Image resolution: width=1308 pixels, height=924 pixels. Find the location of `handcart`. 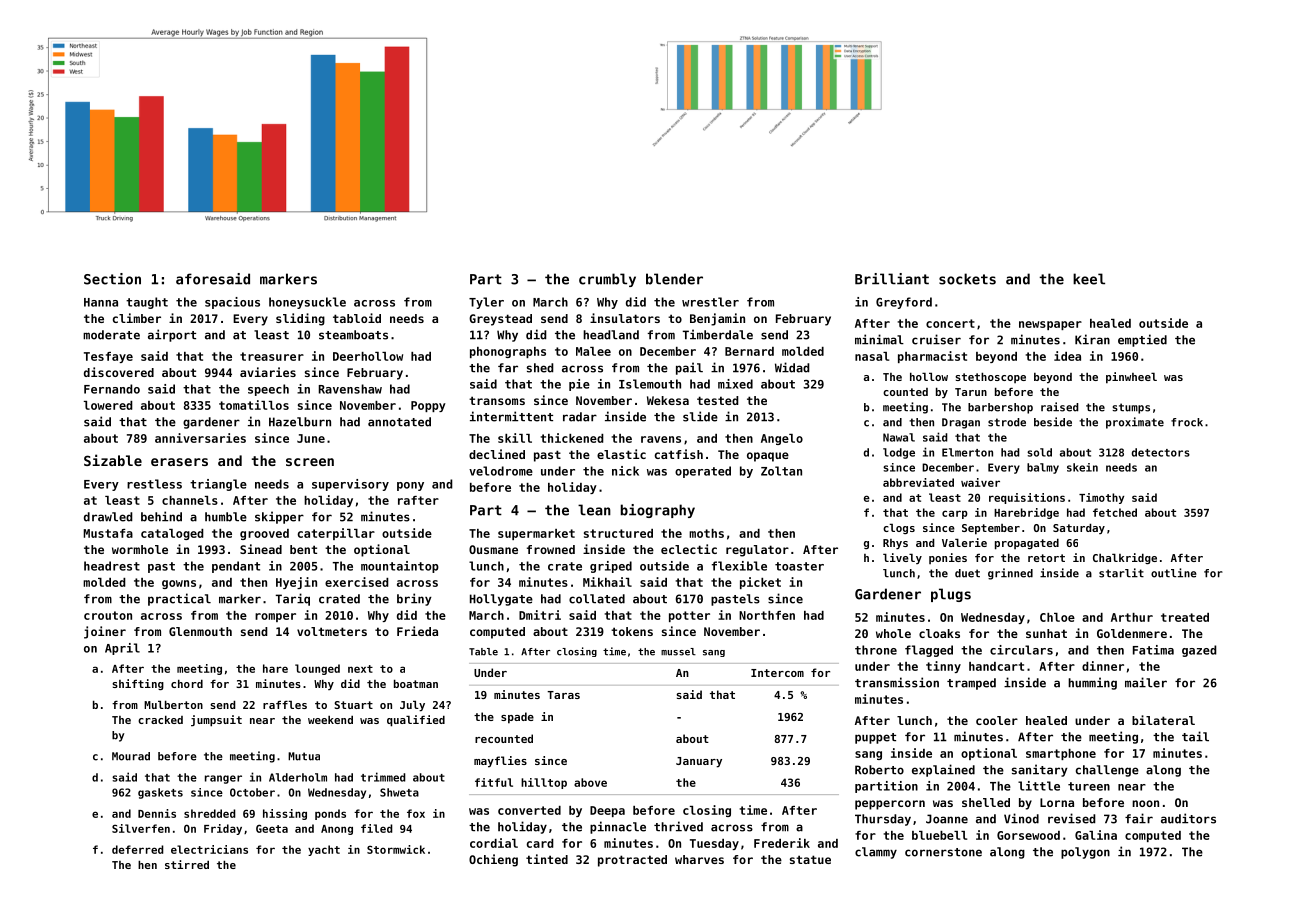

handcart is located at coordinates (996, 666).
